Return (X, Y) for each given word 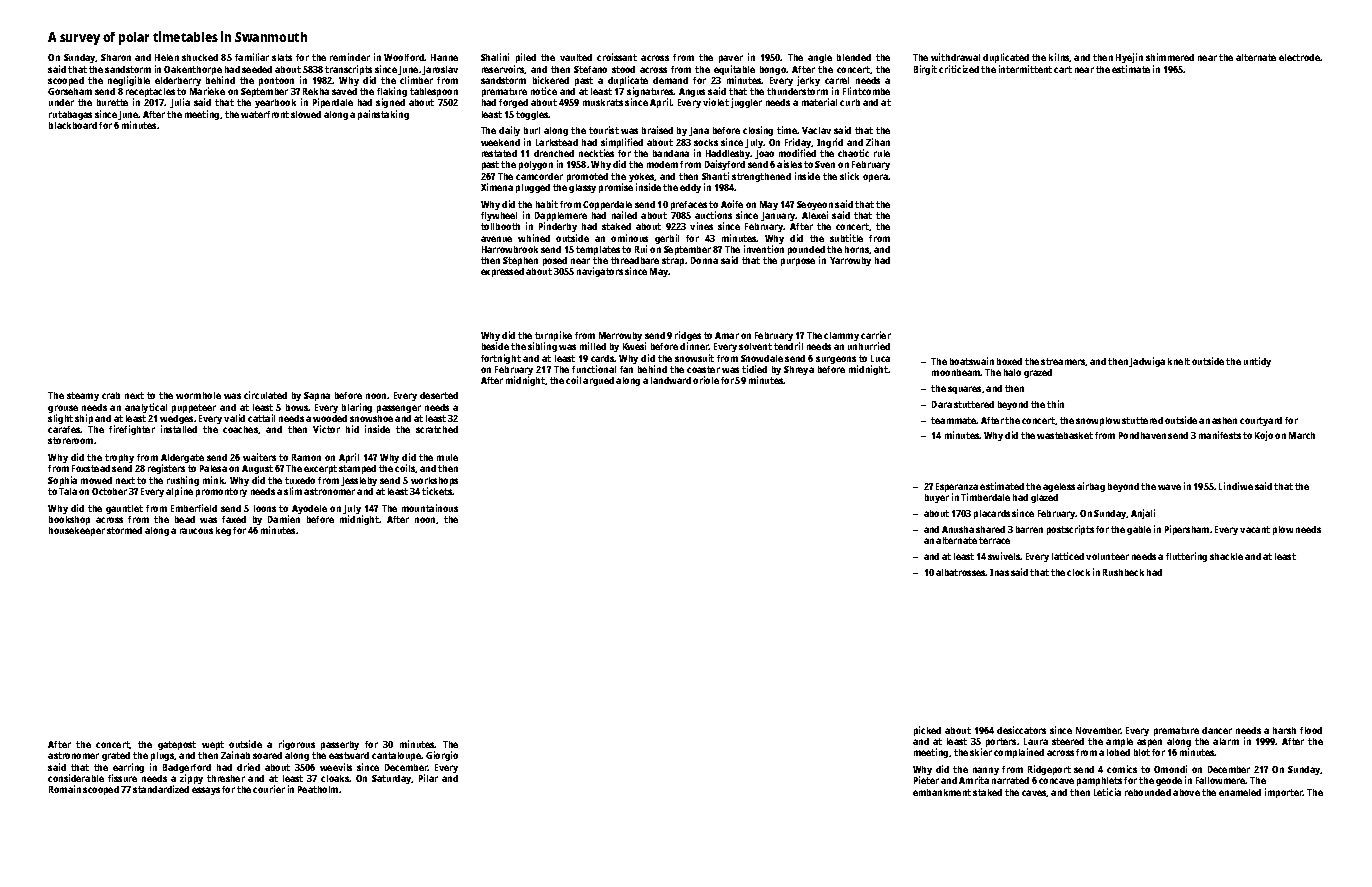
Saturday (392, 779)
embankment (942, 792)
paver (731, 59)
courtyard (1261, 421)
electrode (1300, 57)
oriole (706, 380)
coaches (240, 429)
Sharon (116, 57)
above (1186, 792)
